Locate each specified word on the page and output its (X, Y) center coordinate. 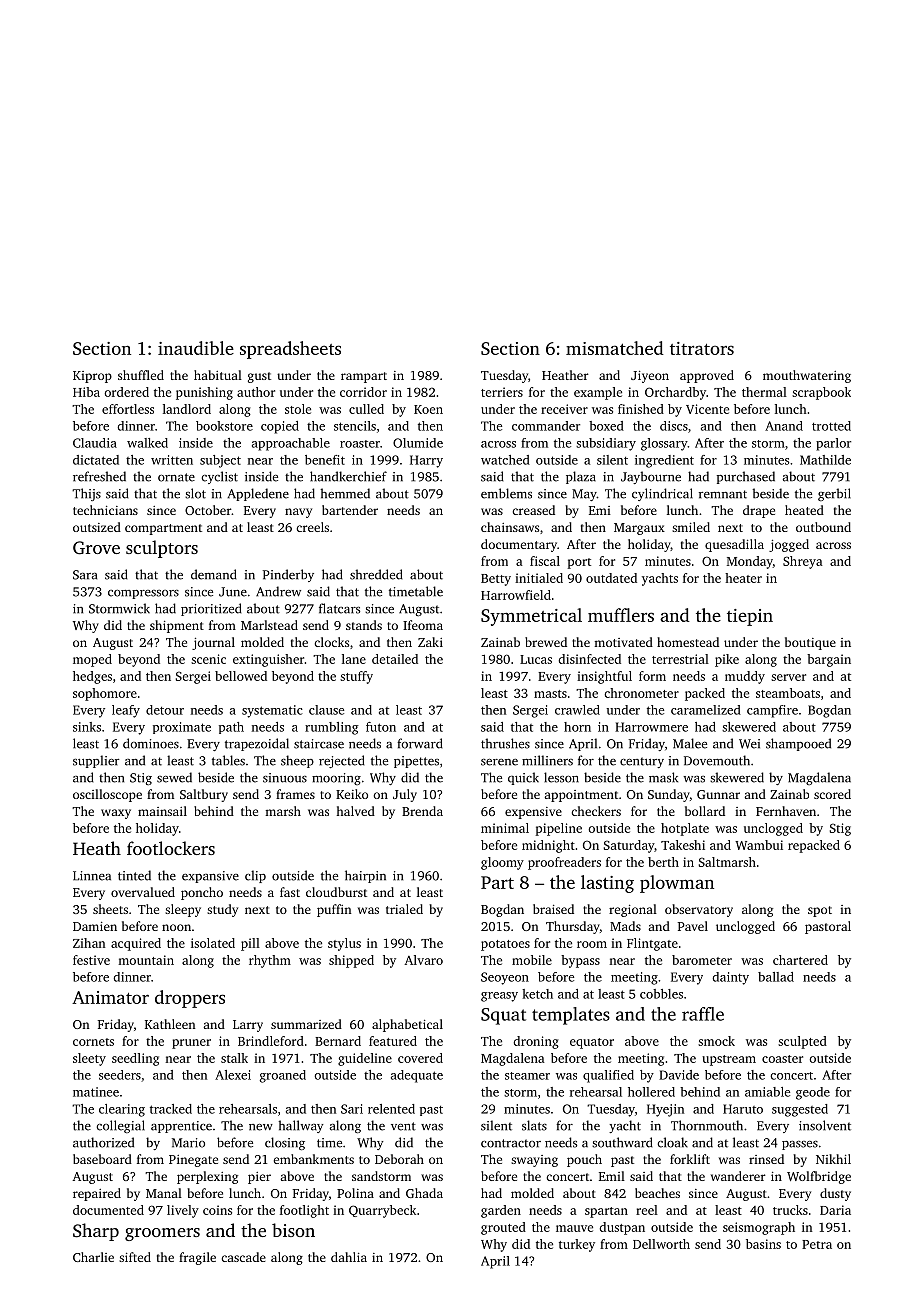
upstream (729, 1060)
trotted (831, 426)
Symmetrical (531, 617)
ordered (126, 392)
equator (592, 1043)
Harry (426, 461)
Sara (85, 575)
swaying (534, 1161)
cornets (93, 1042)
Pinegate (193, 1161)
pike (727, 660)
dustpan (622, 1228)
